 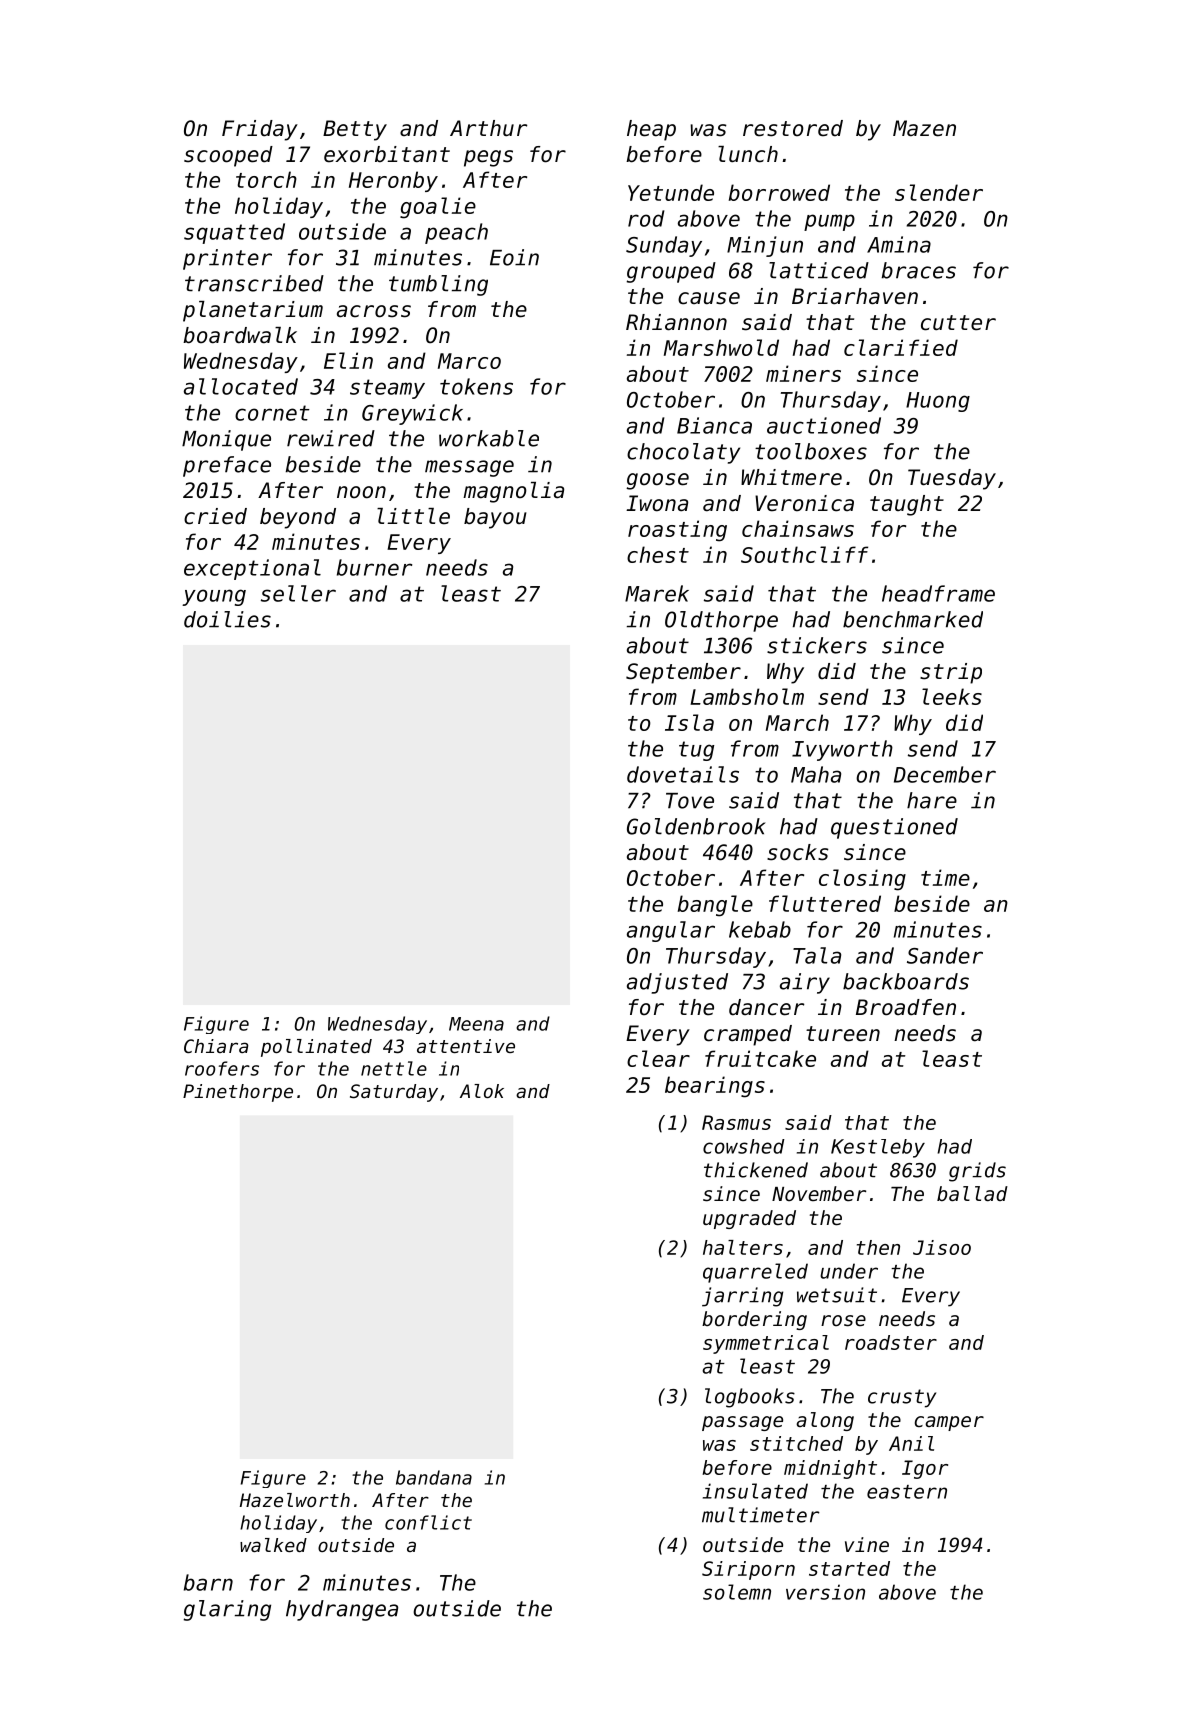 I want to click on Alok, so click(x=482, y=1091).
